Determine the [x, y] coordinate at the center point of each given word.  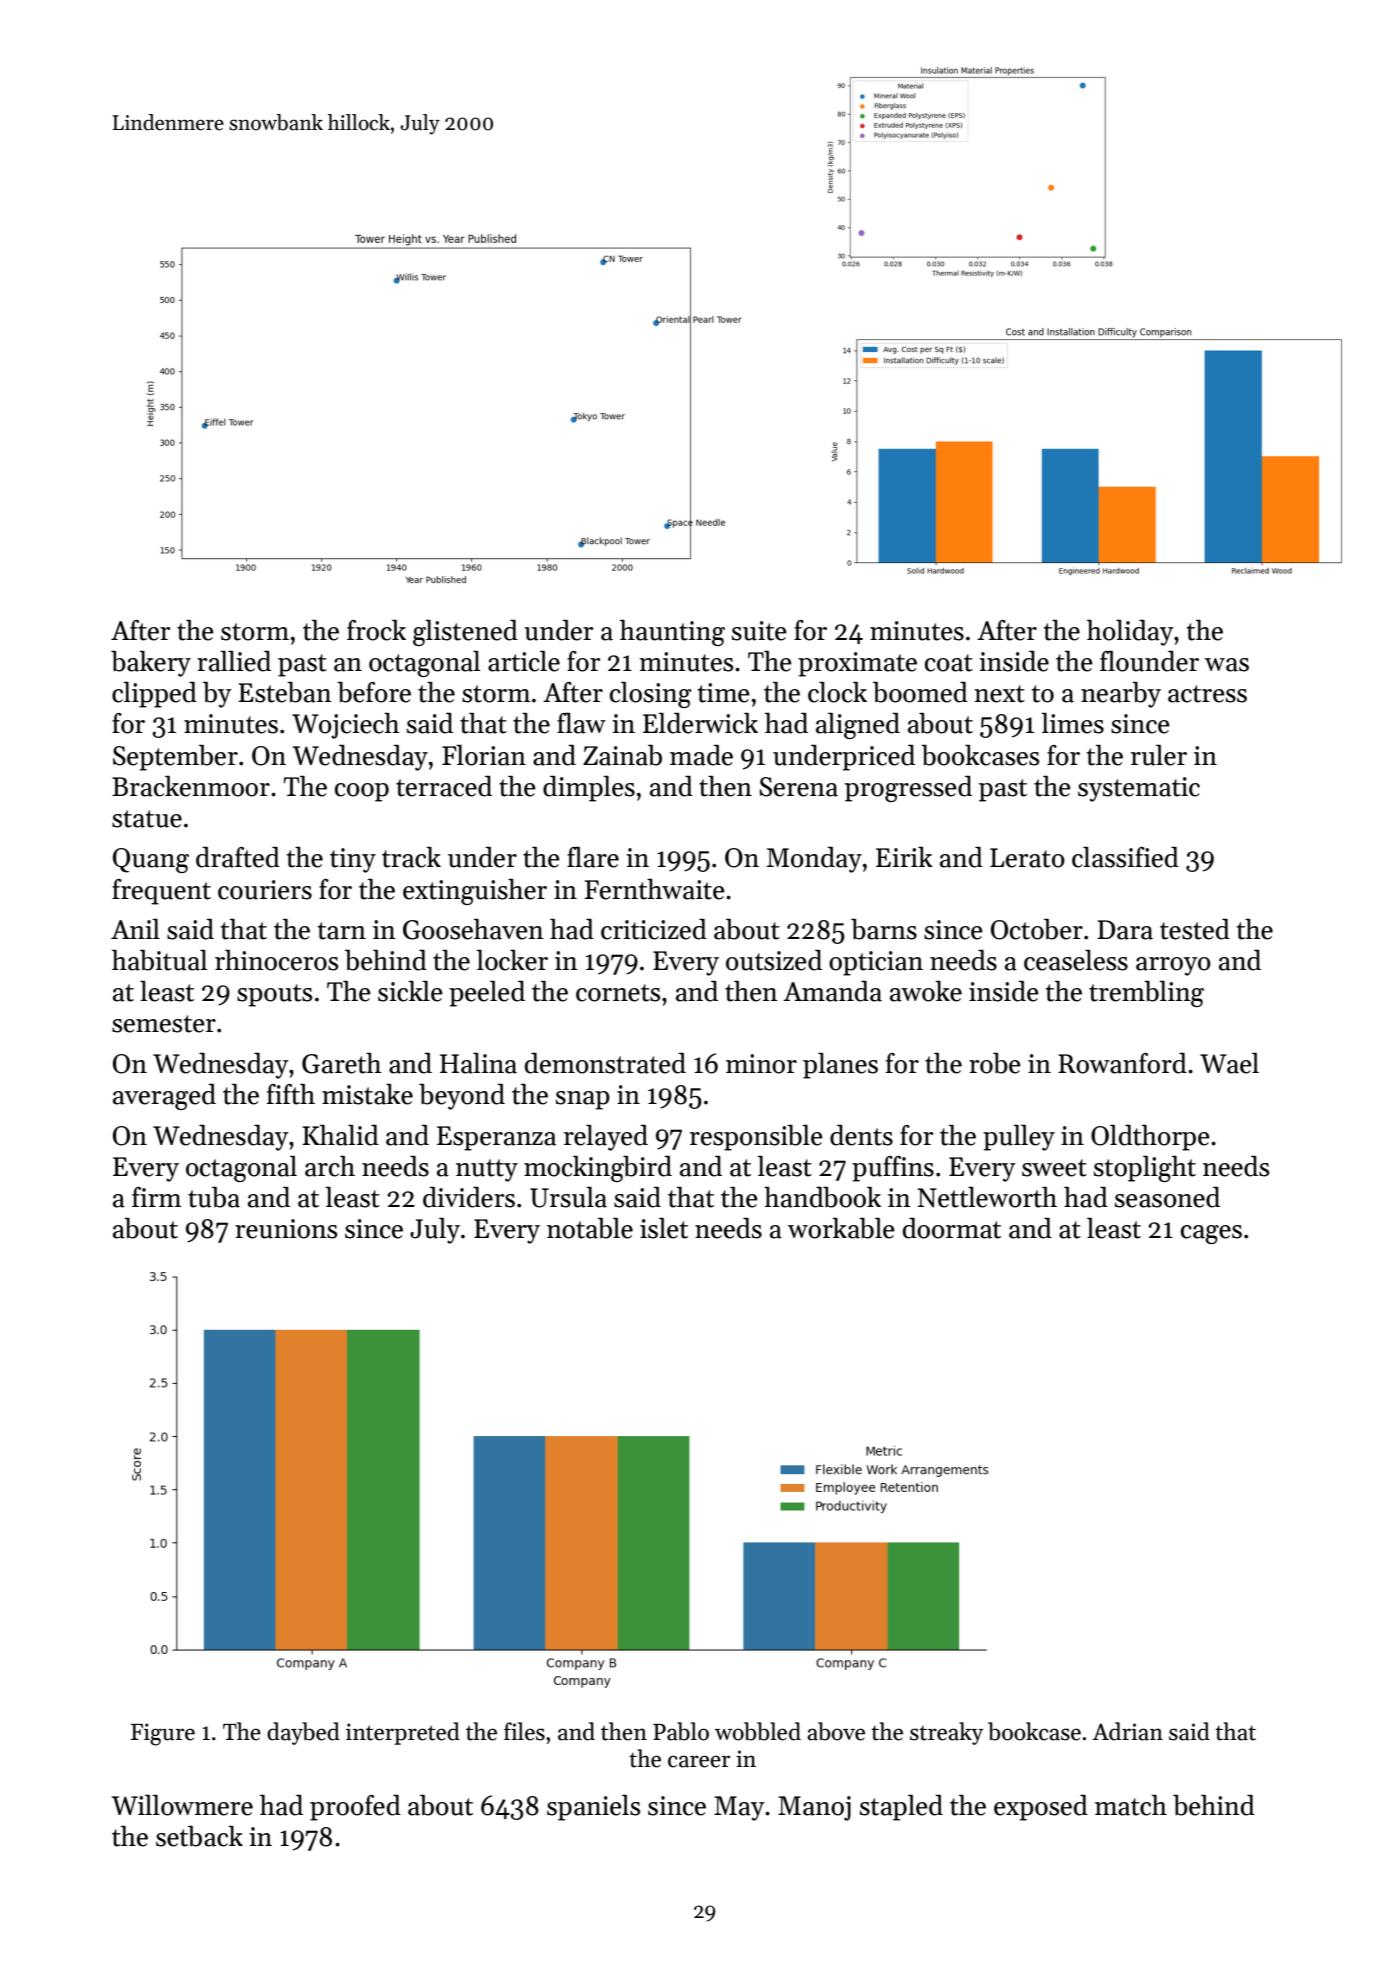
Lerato [1027, 858]
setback [199, 1836]
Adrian [1127, 1731]
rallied [234, 661]
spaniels [593, 1808]
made [701, 755]
